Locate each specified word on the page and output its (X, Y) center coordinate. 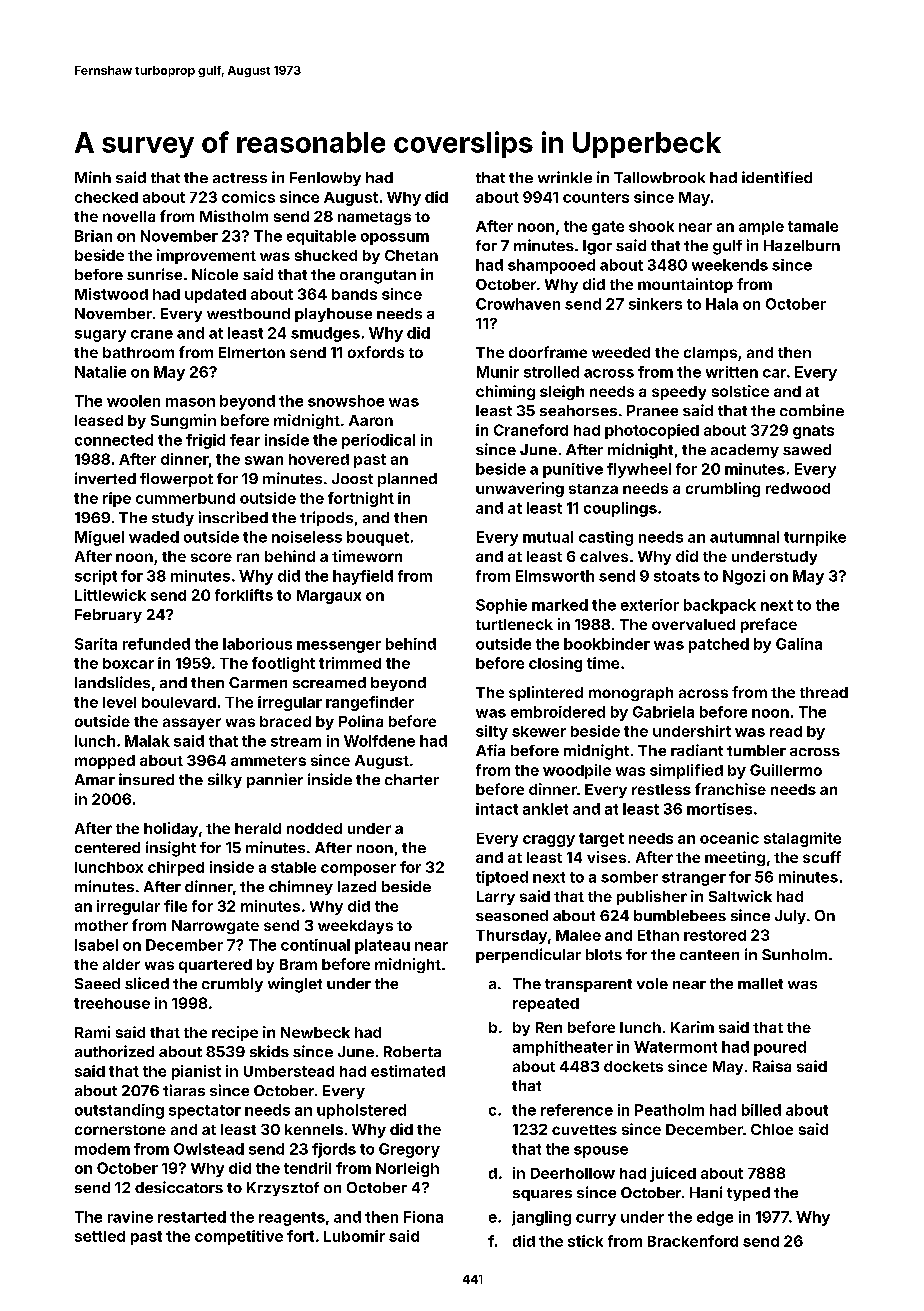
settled (100, 1236)
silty (492, 732)
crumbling (723, 489)
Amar (95, 779)
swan (264, 460)
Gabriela (663, 712)
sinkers (655, 304)
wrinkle (565, 177)
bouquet (378, 538)
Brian (93, 236)
